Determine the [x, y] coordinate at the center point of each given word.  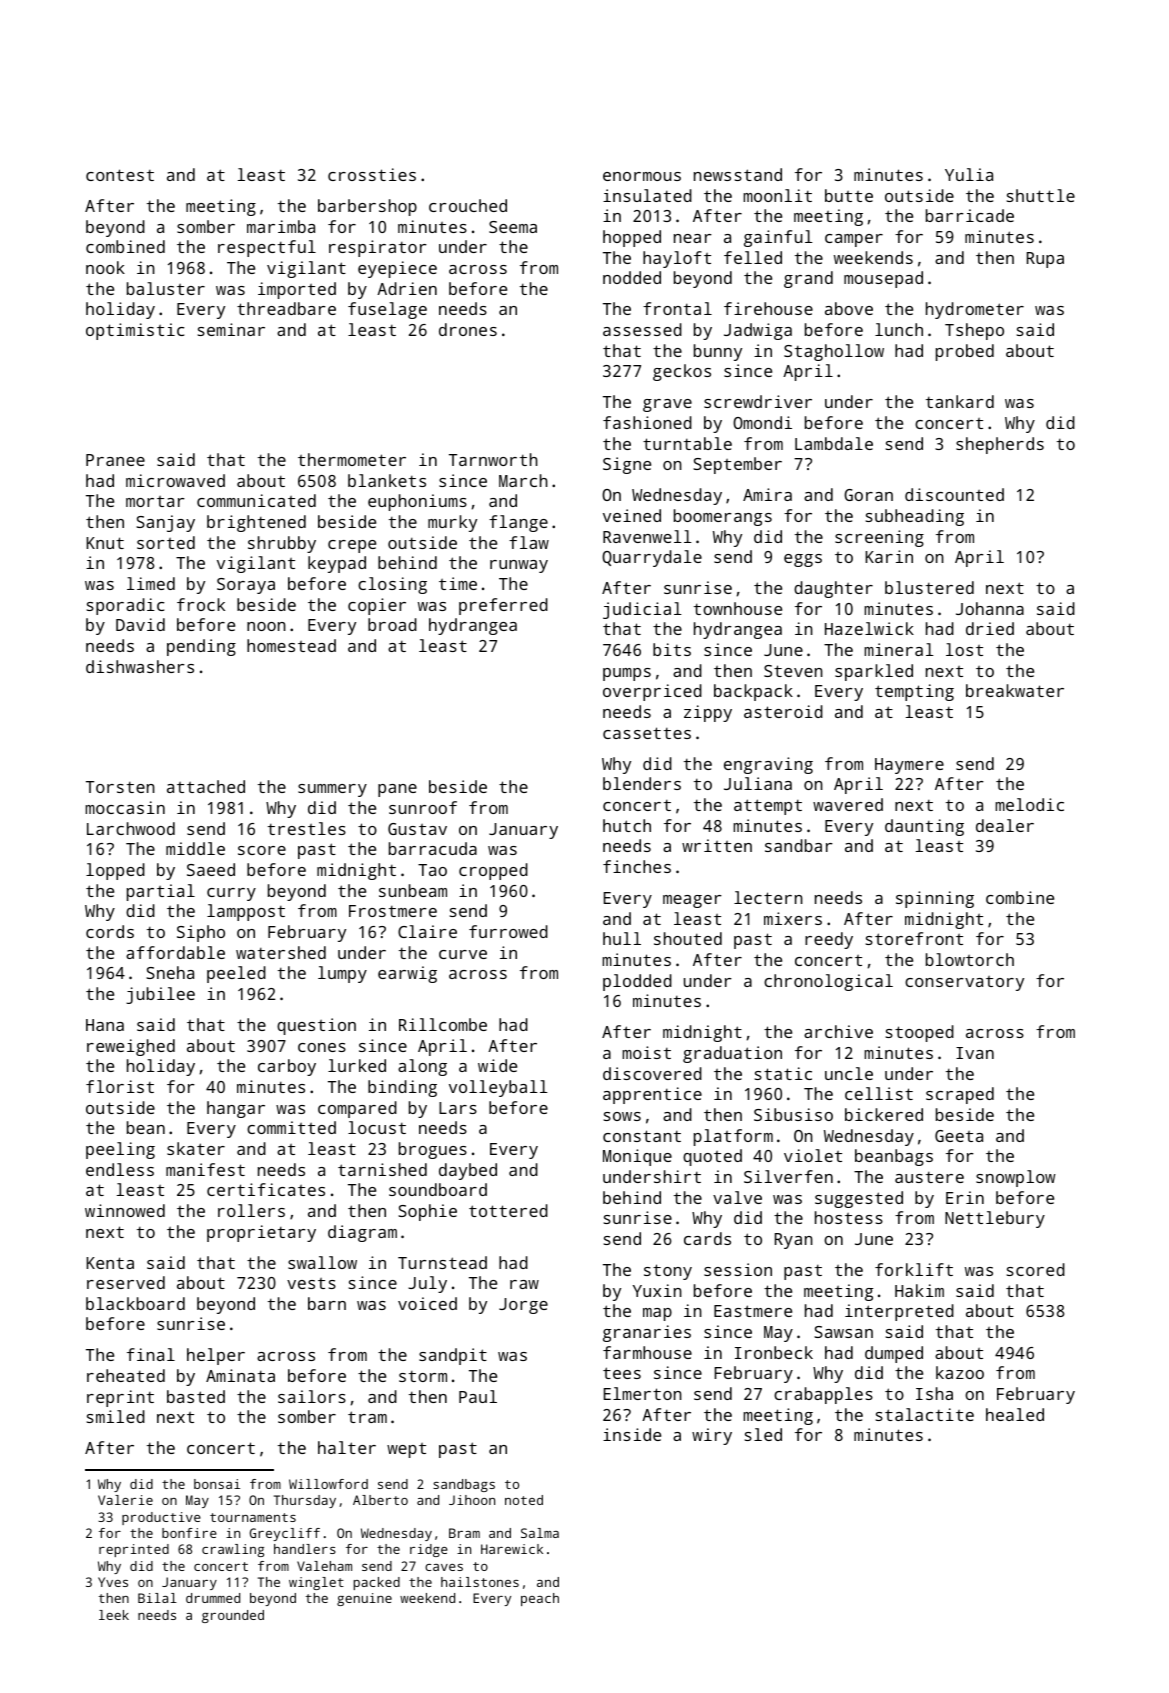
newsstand [738, 174]
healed [1015, 1414]
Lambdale [834, 443]
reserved [126, 1282]
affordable [175, 952]
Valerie [125, 1500]
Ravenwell [647, 536]
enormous [642, 176]
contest [120, 175]
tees [622, 1373]
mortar [155, 501]
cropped [493, 871]
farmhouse [647, 1352]
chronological [828, 982]
